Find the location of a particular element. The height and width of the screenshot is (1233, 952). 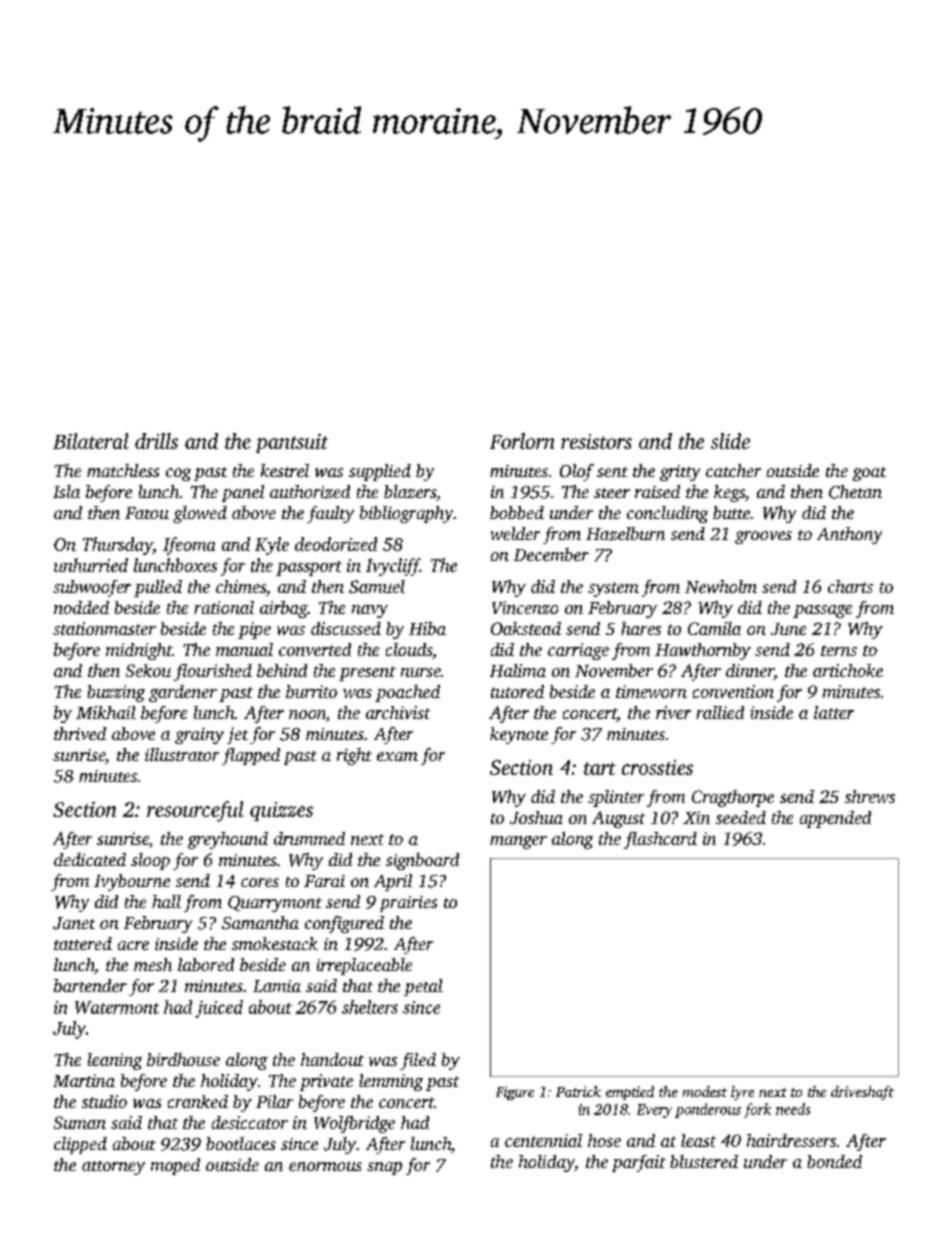

deodorized is located at coordinates (336, 544).
